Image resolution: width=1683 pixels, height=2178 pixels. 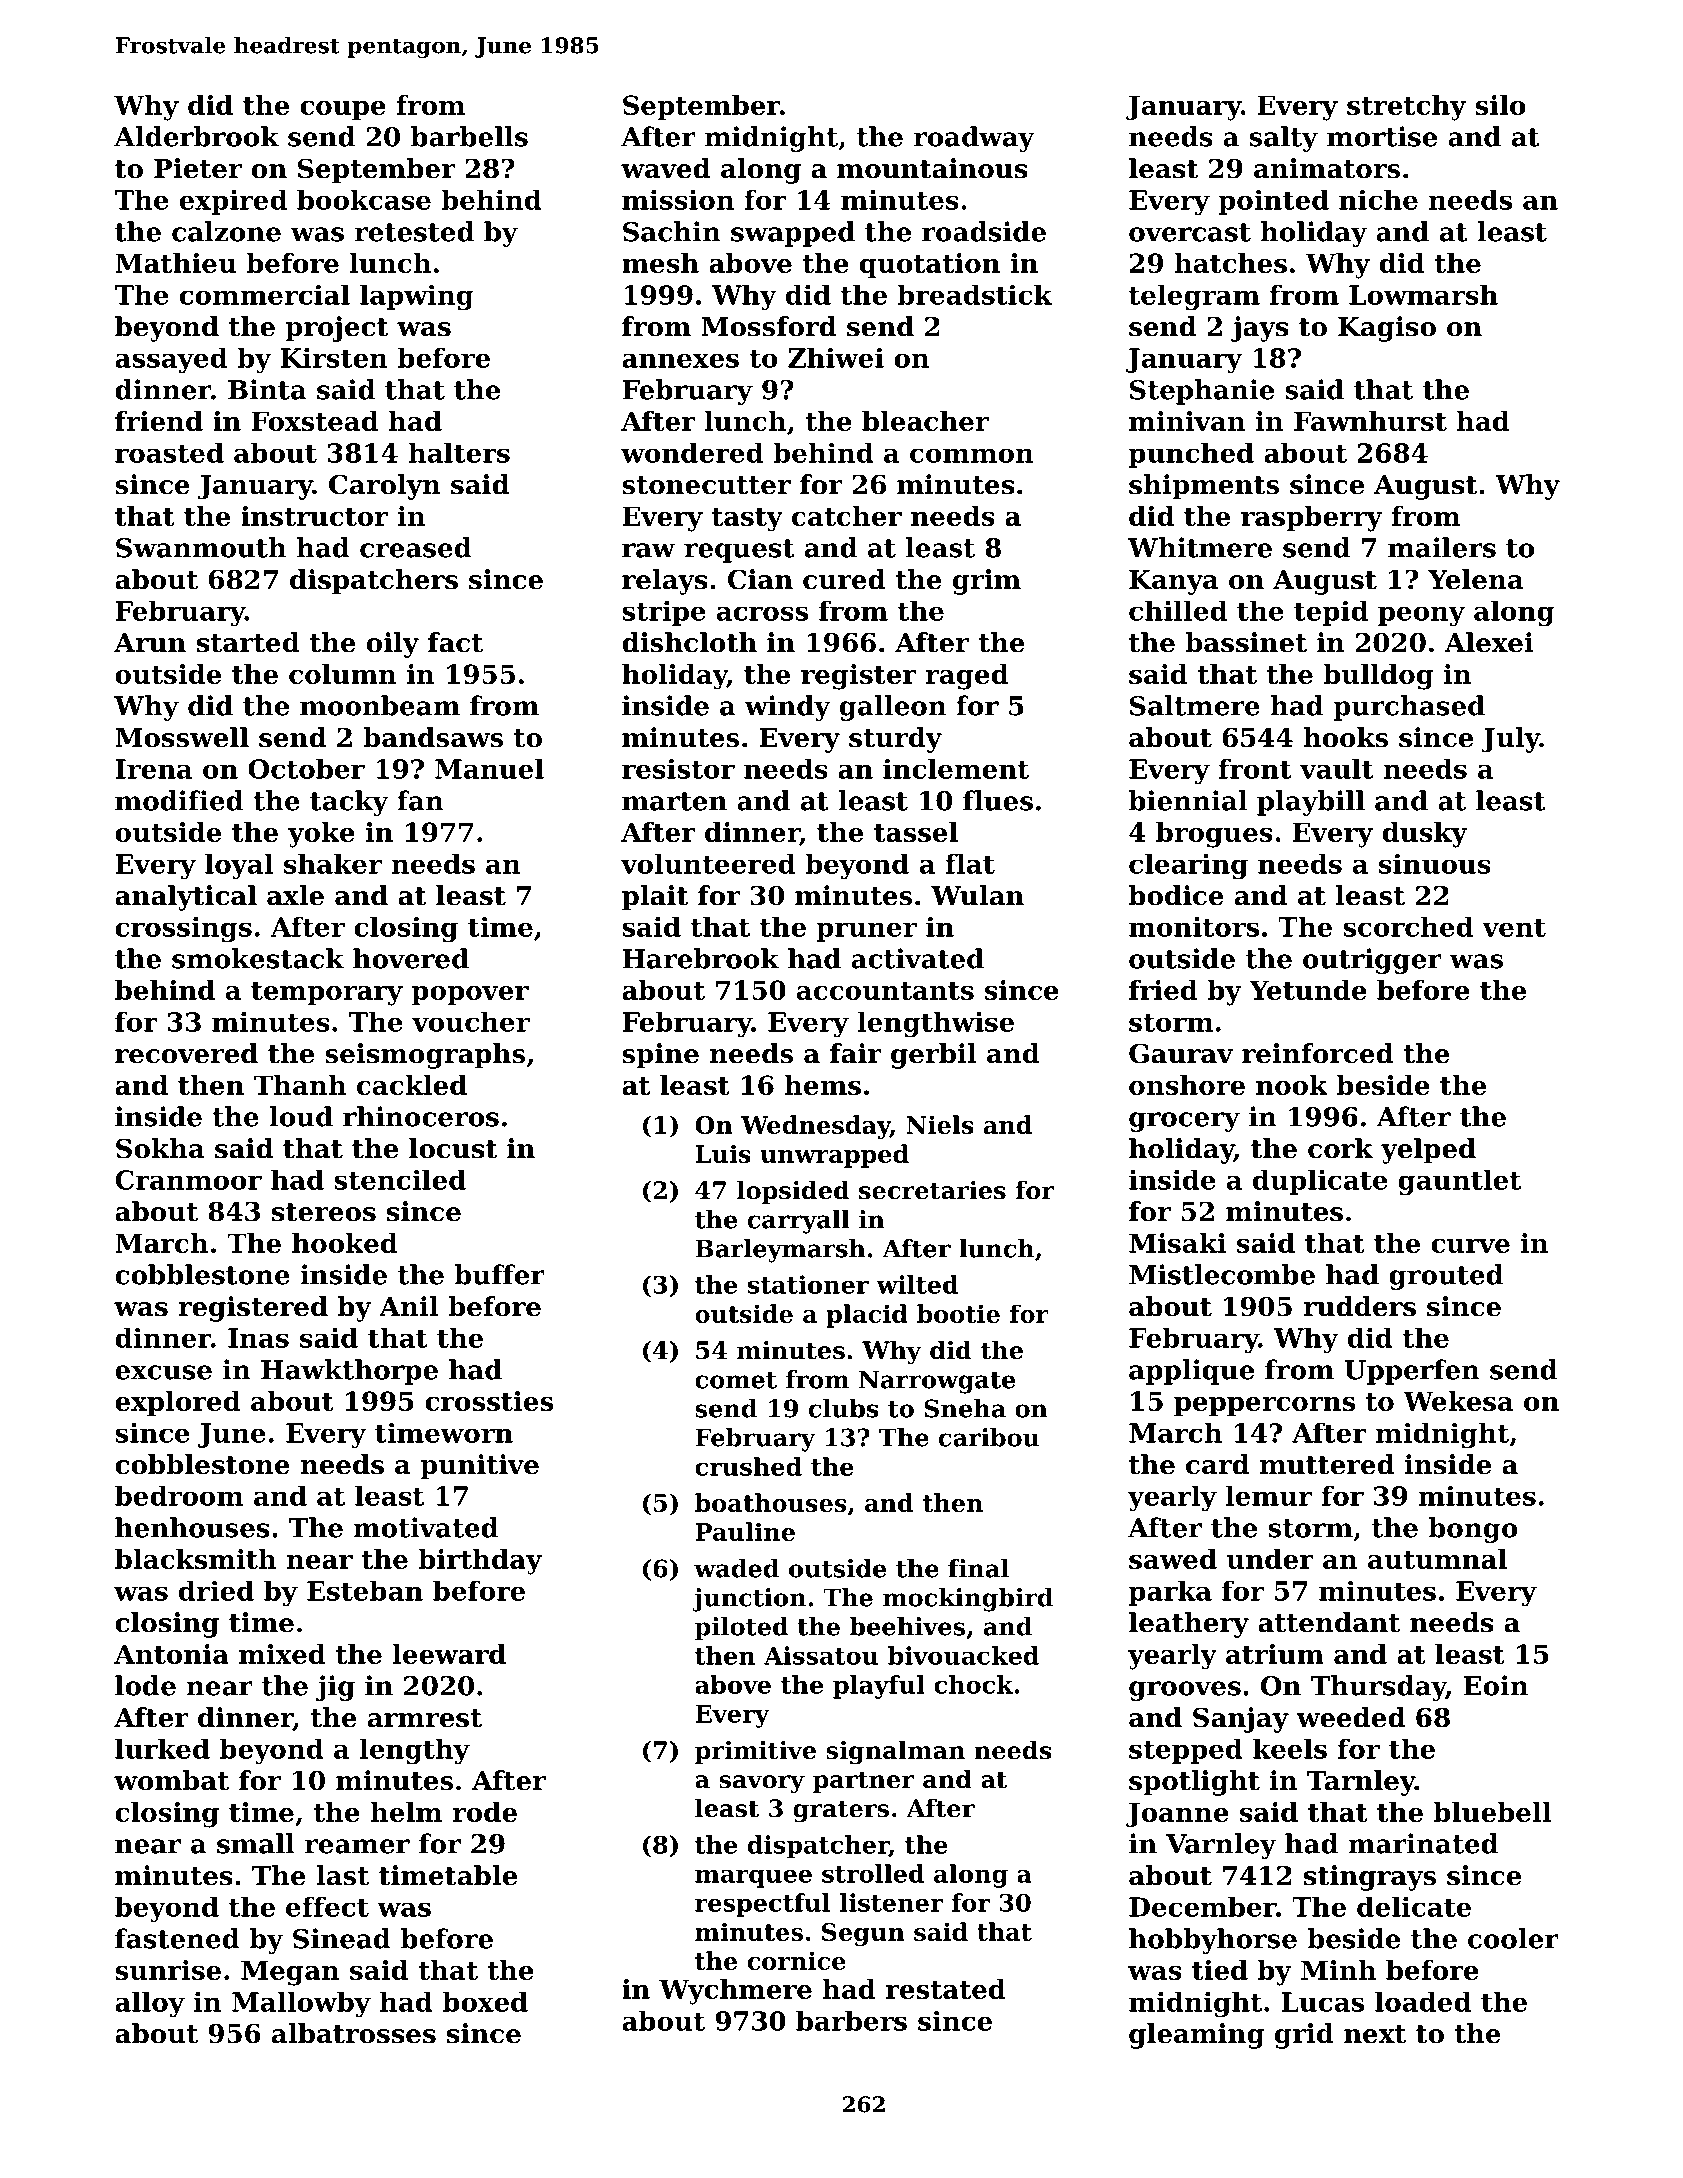 I want to click on galleon, so click(x=893, y=708).
